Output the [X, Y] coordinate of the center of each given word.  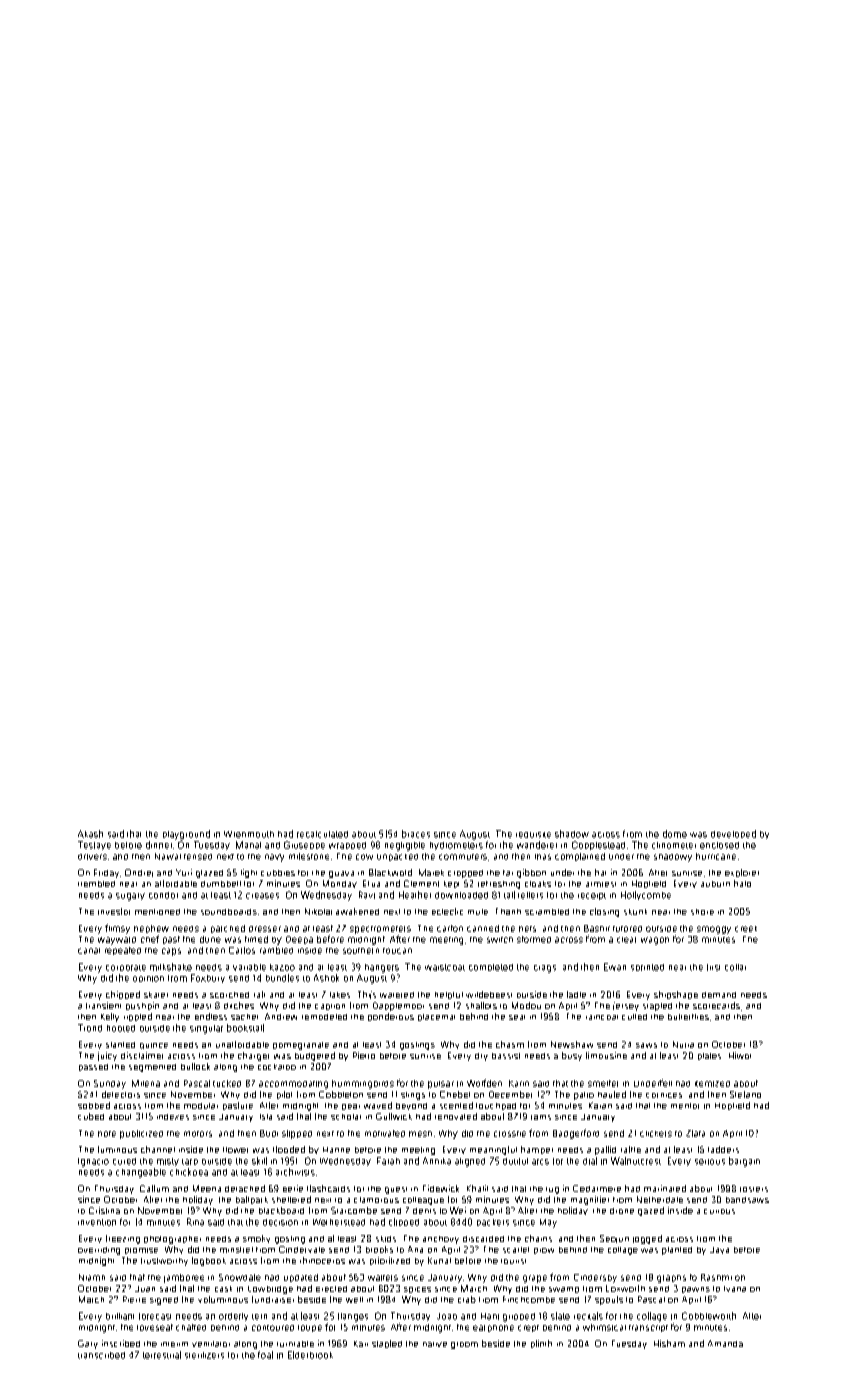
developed [733, 834]
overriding [99, 1251]
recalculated [322, 834]
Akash [90, 834]
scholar [346, 1117]
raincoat [602, 1017]
